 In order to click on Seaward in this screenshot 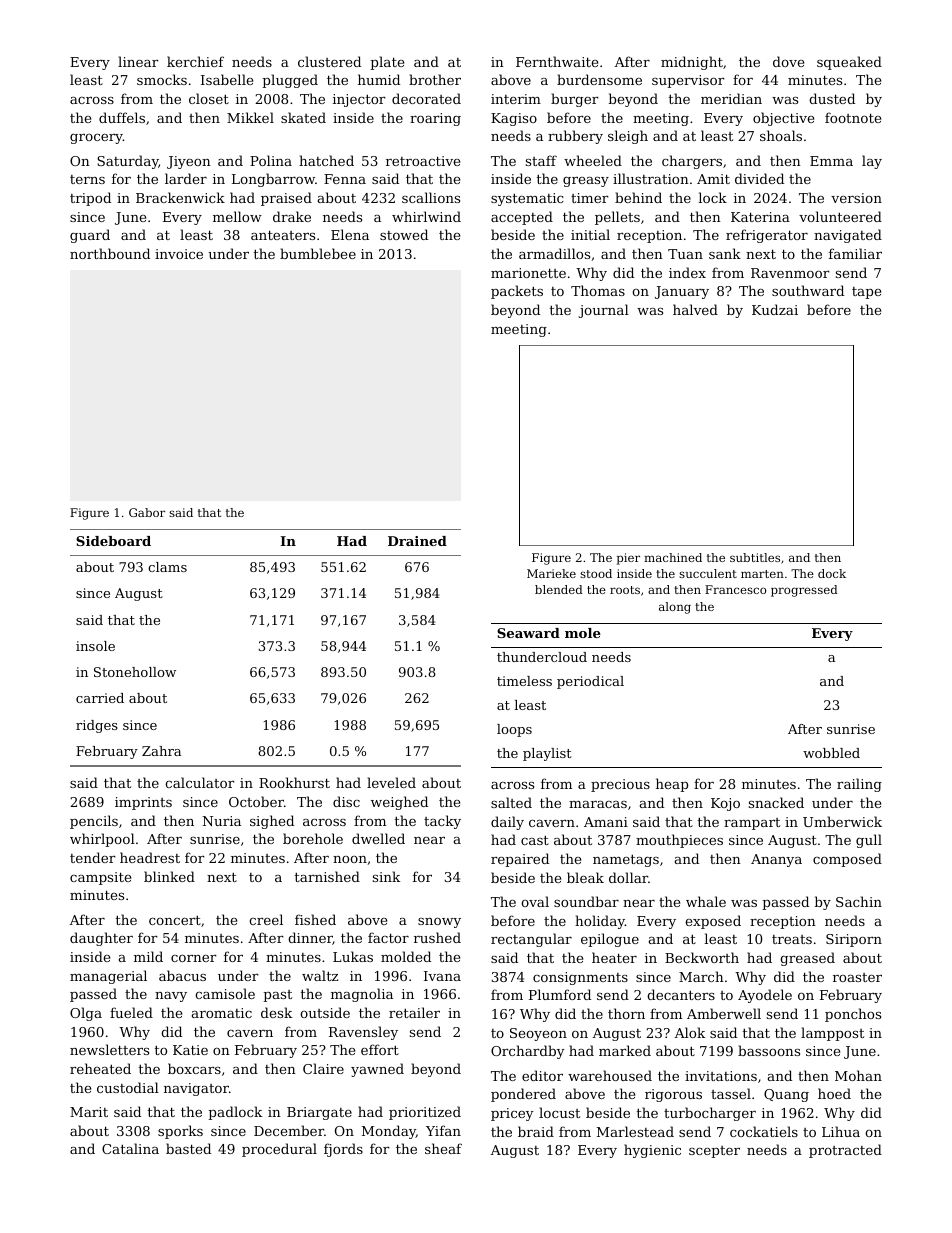, I will do `click(528, 633)`.
